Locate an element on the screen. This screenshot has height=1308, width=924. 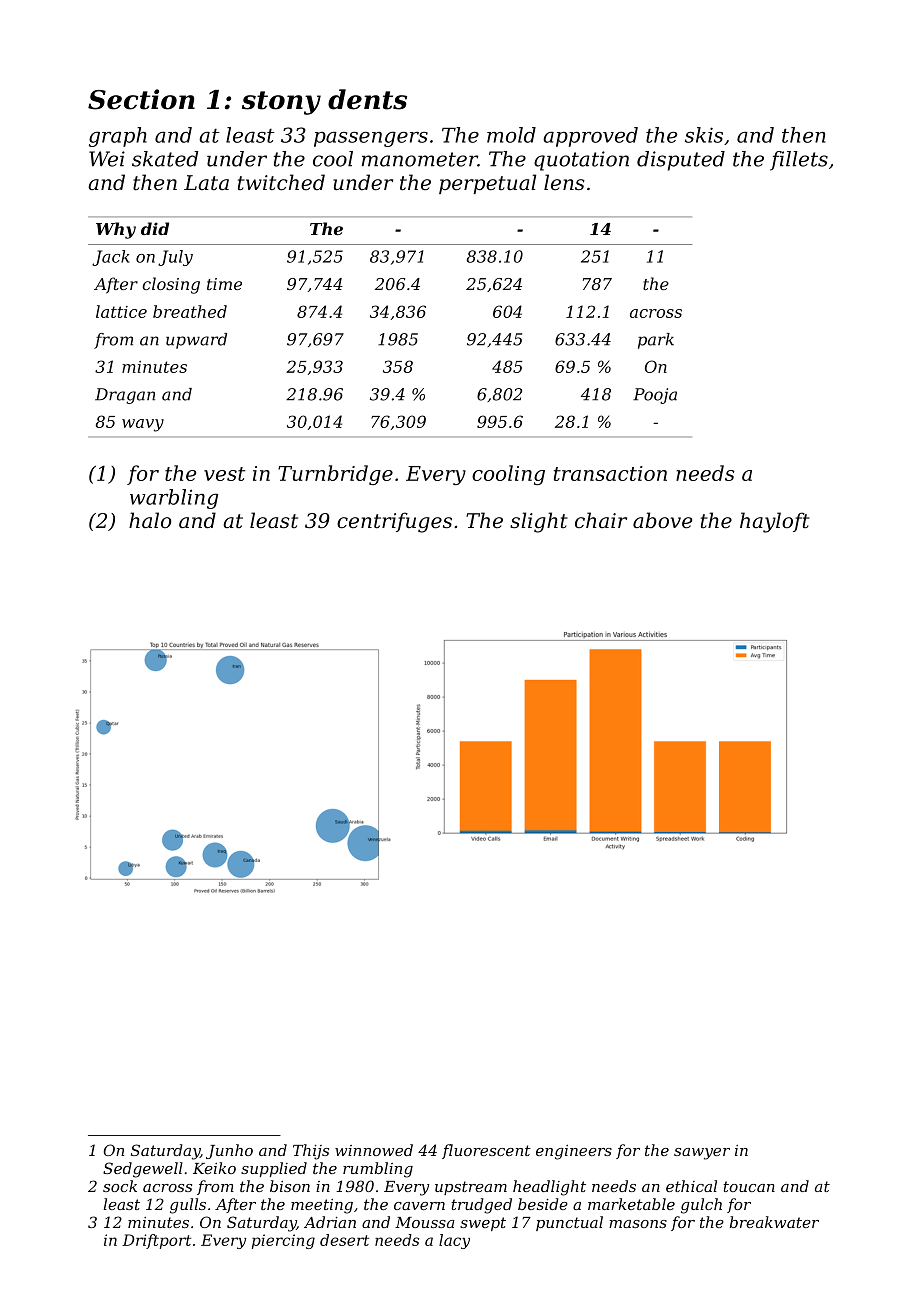
perpetual is located at coordinates (487, 184).
